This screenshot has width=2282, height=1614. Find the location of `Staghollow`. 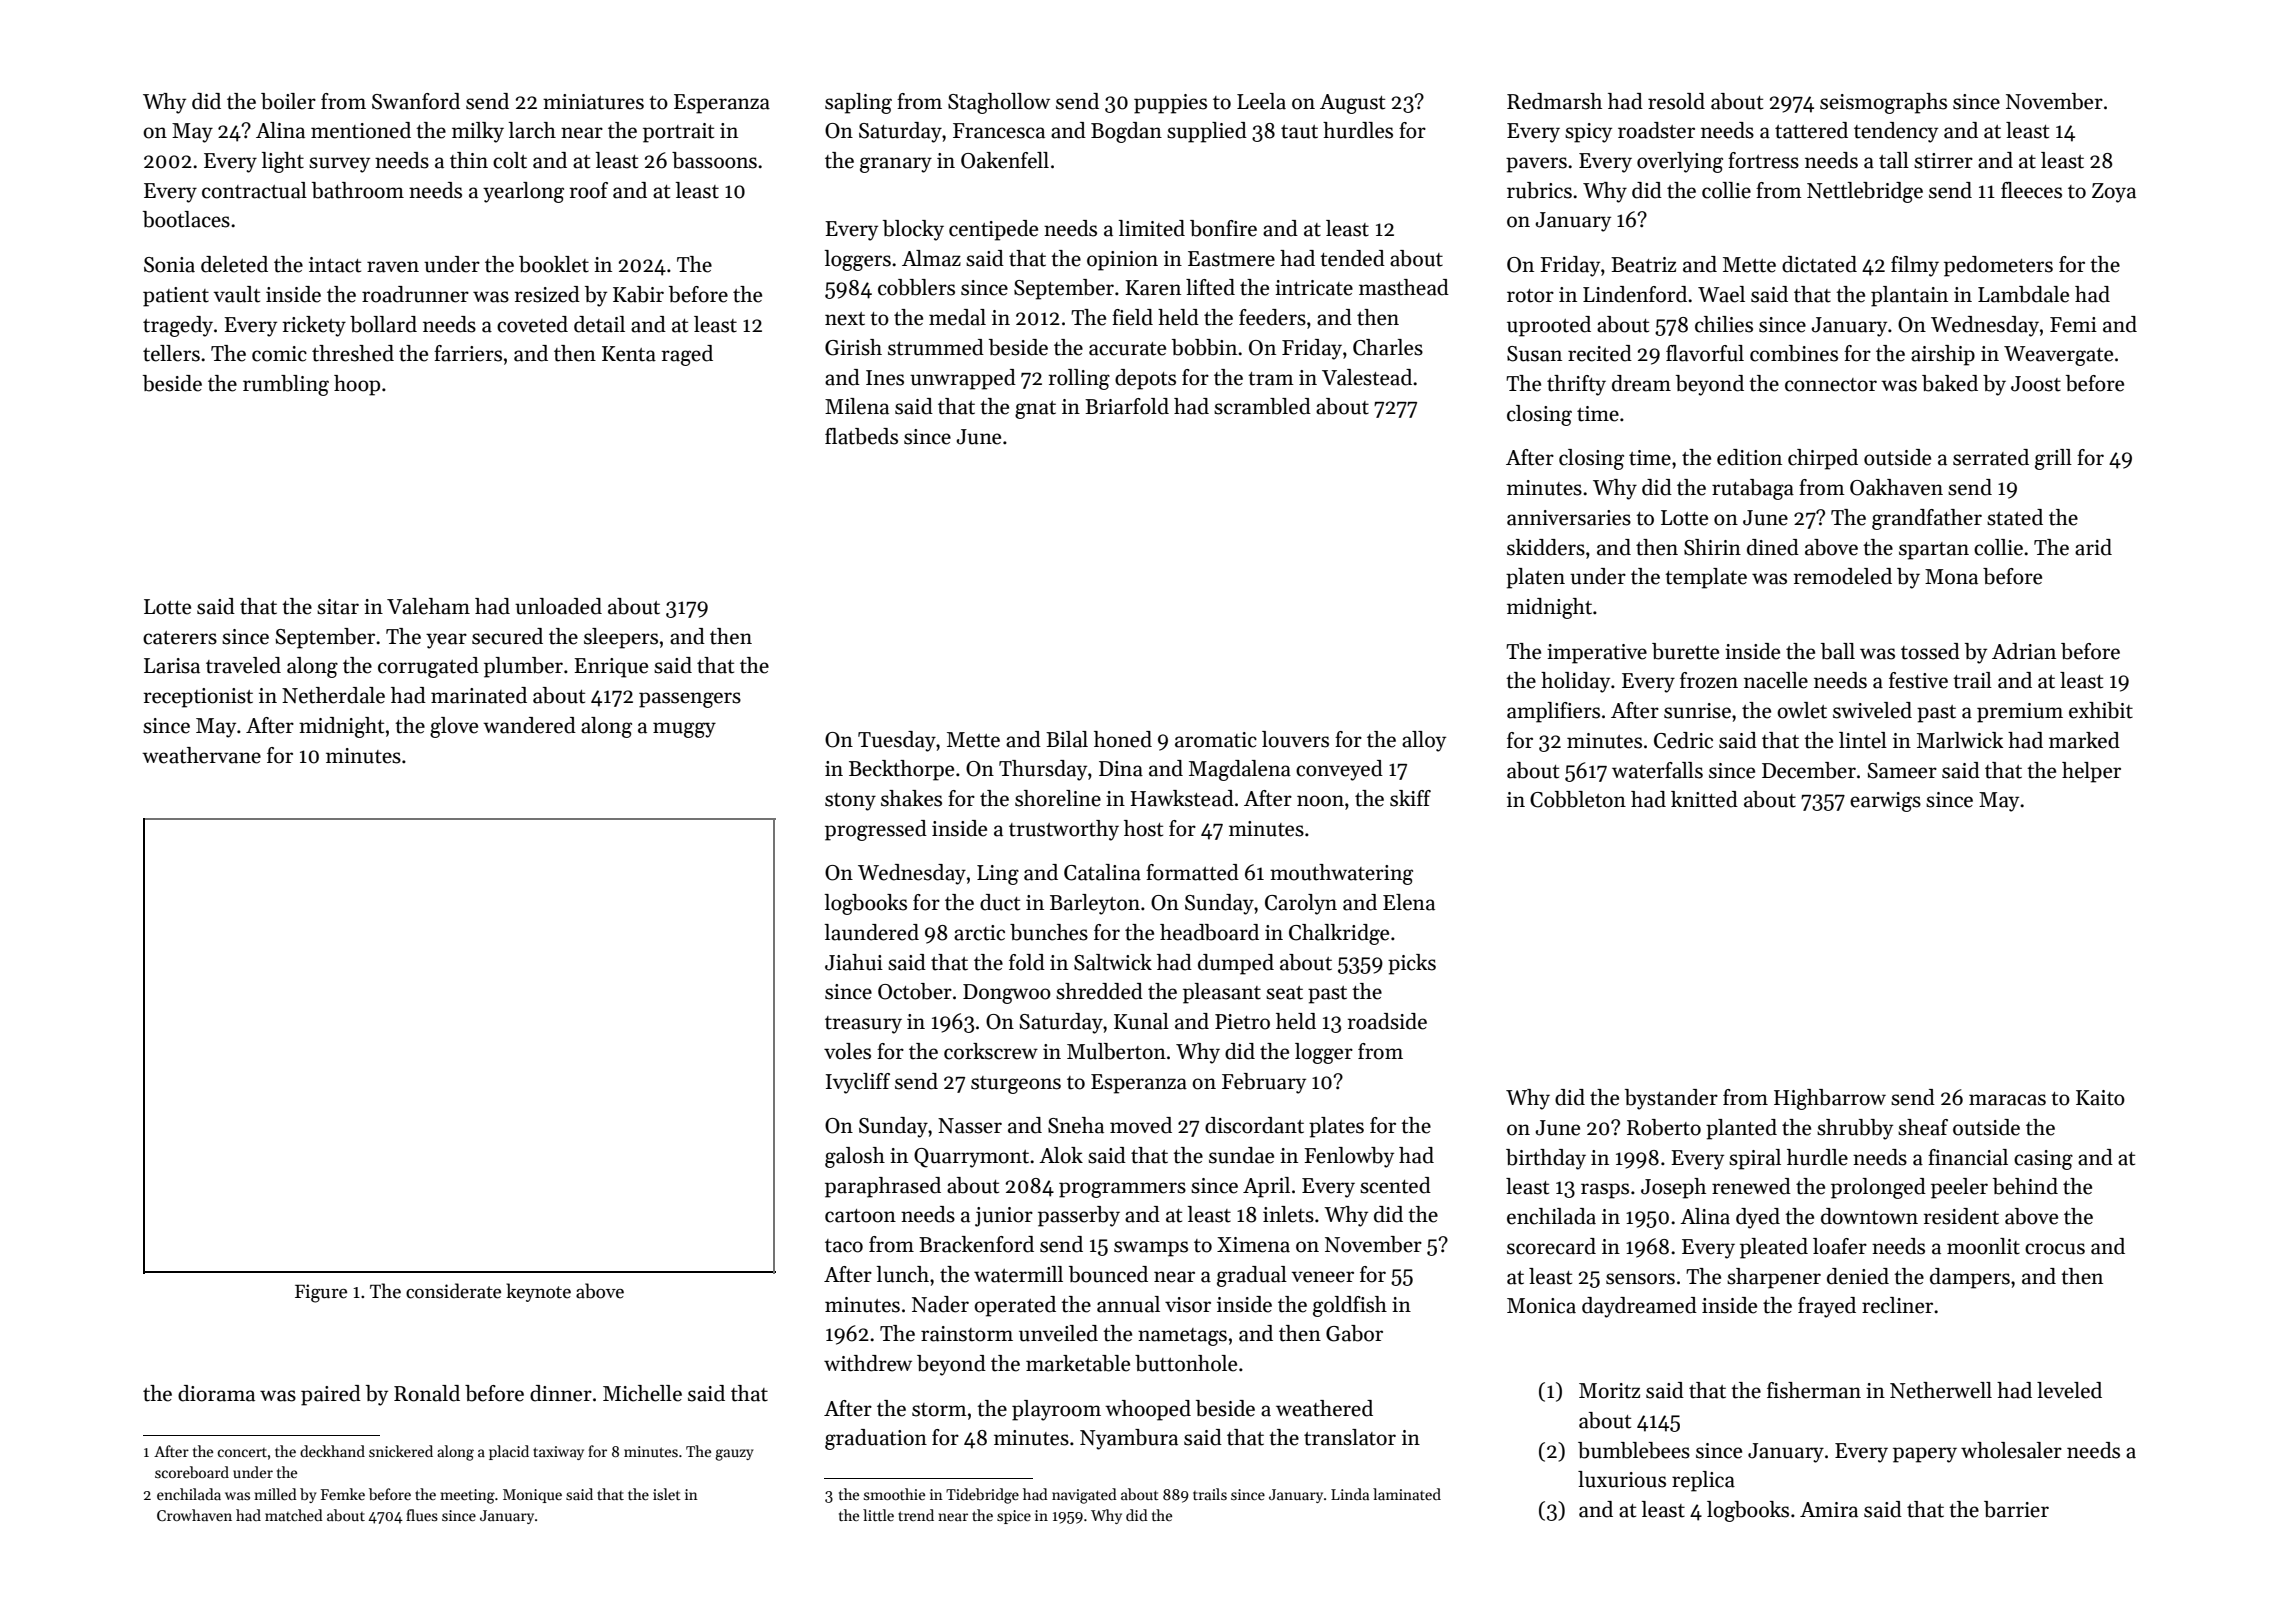

Staghollow is located at coordinates (999, 103).
